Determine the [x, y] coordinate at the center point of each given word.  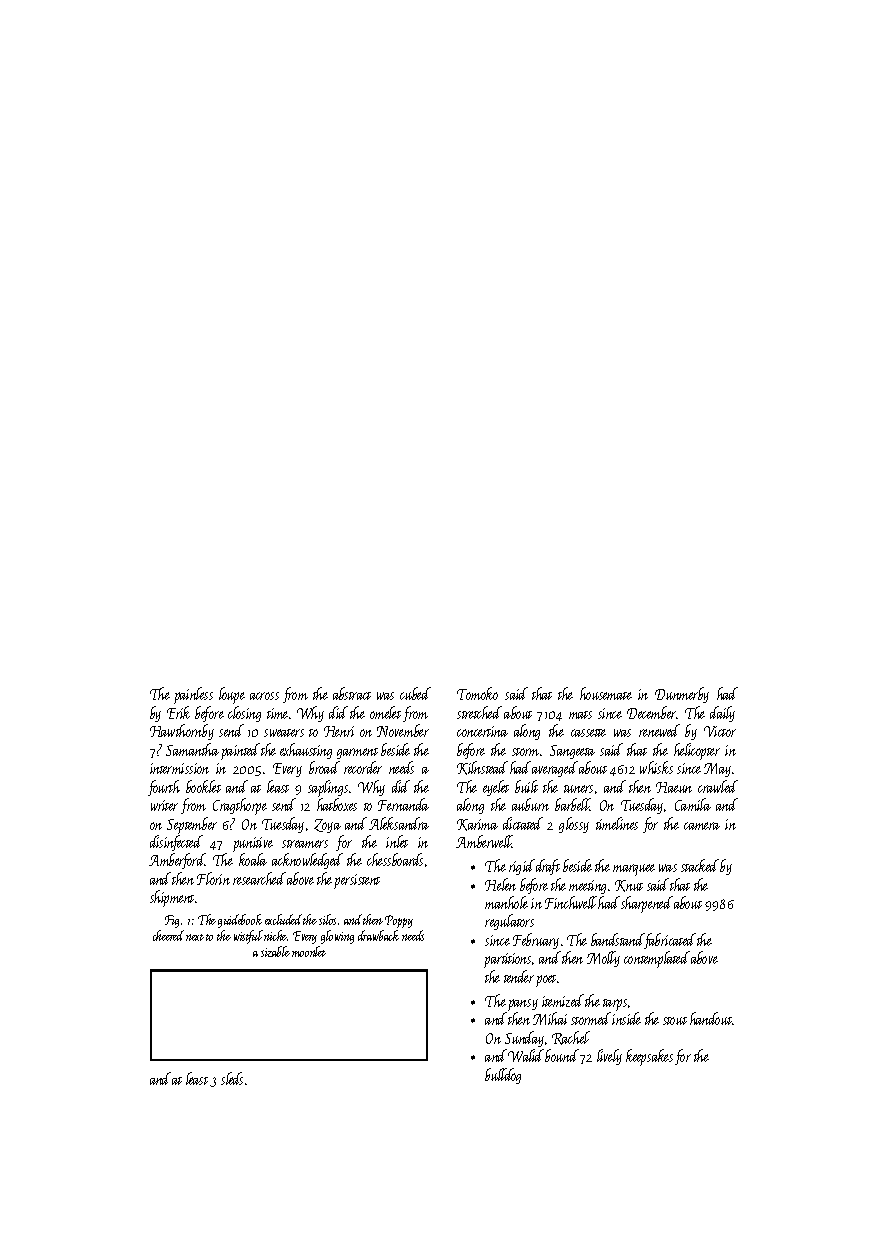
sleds [232, 1078]
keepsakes [649, 1057]
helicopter [697, 751]
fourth [164, 788]
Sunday [524, 1039]
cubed [415, 693]
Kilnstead [482, 768]
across [264, 696]
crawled [718, 786]
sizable [275, 951]
